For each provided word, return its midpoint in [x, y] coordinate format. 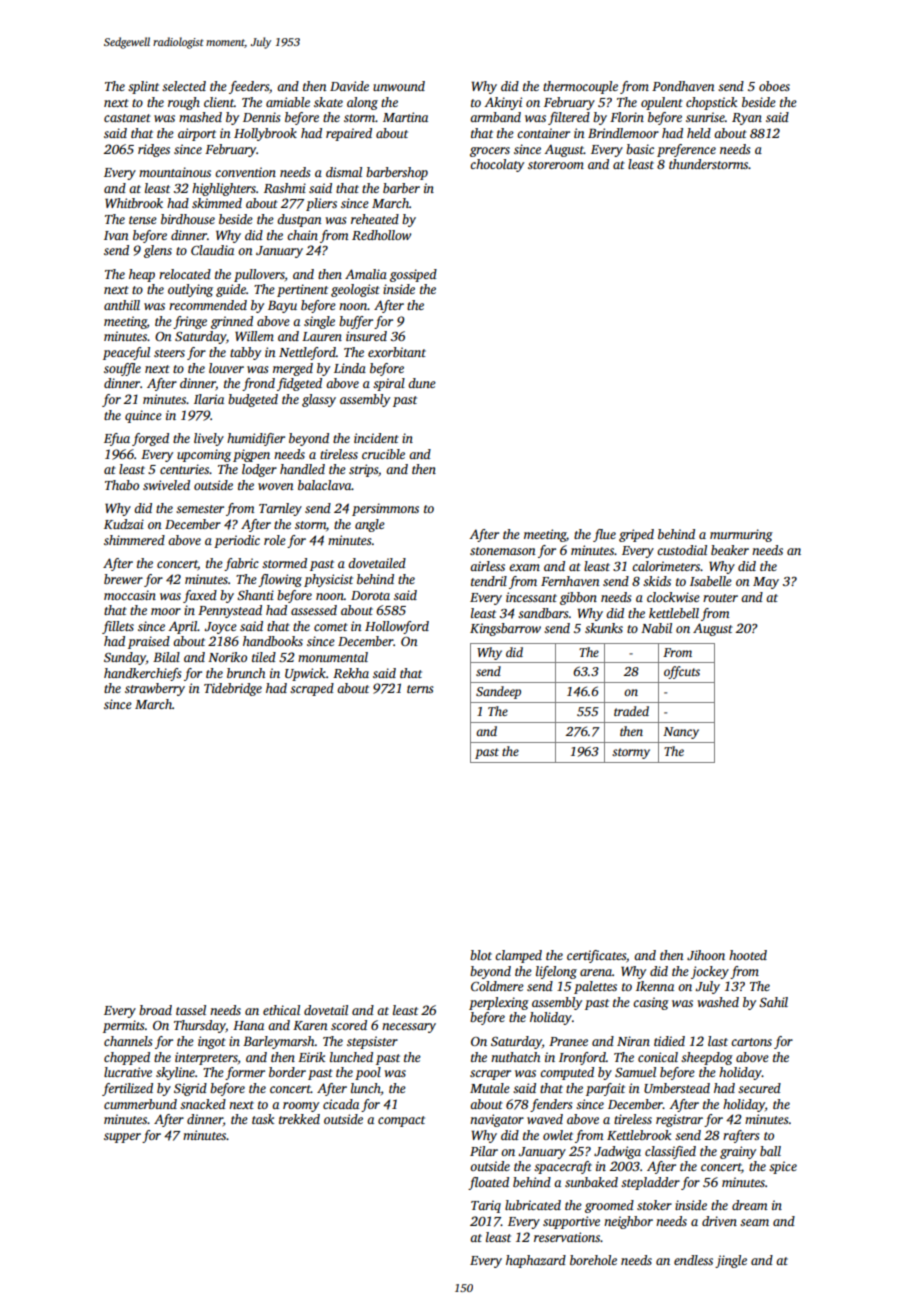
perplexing [499, 1003]
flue [604, 535]
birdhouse [188, 219]
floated [488, 1183]
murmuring [741, 535]
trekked [299, 1119]
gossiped [413, 275]
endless [693, 1260]
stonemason [503, 551]
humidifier [256, 439]
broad [155, 1010]
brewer [123, 579]
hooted [748, 955]
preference [686, 150]
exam [524, 567]
